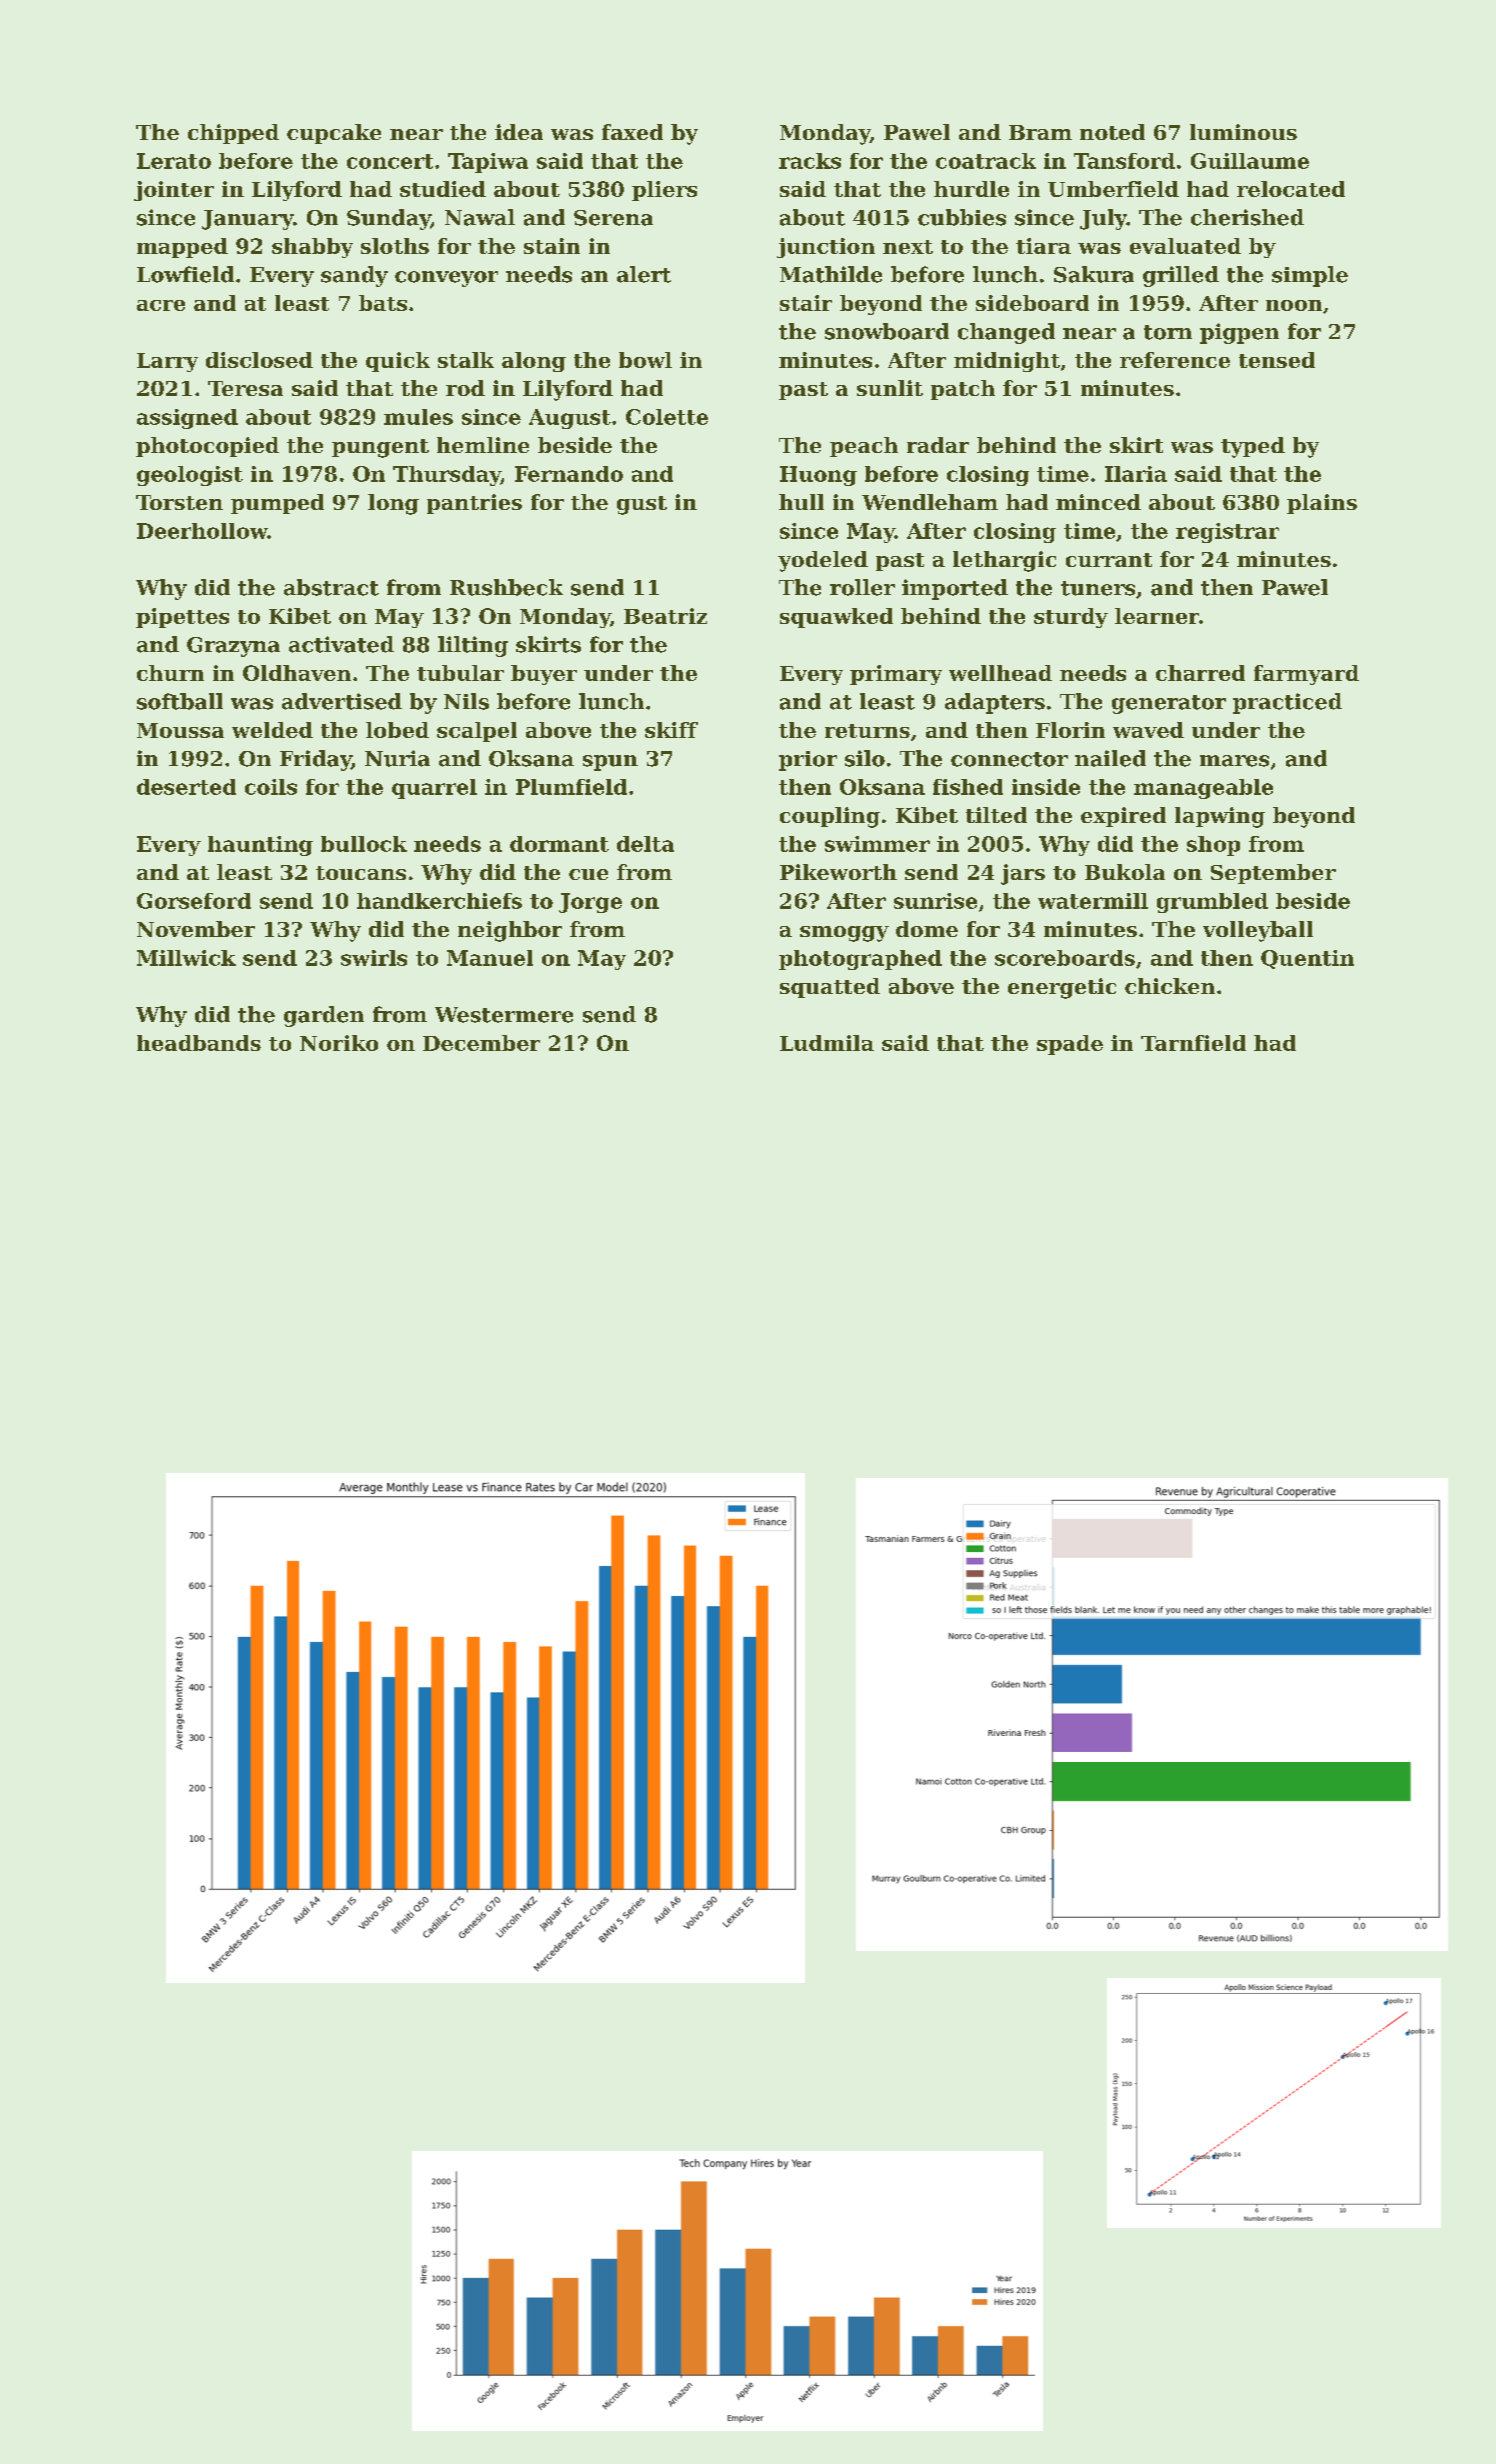  I want to click on Bram, so click(1040, 132).
